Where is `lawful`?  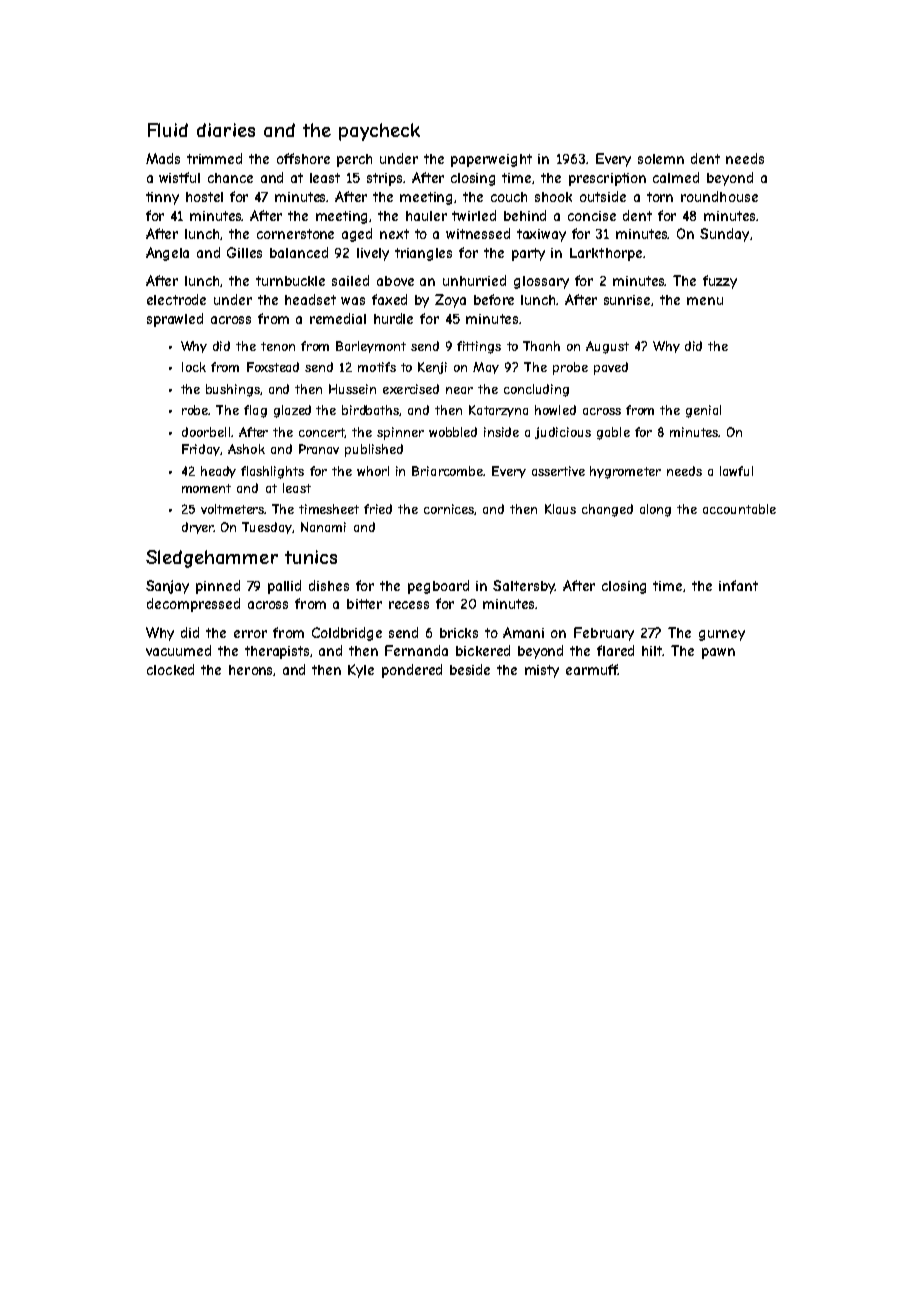
lawful is located at coordinates (736, 471).
